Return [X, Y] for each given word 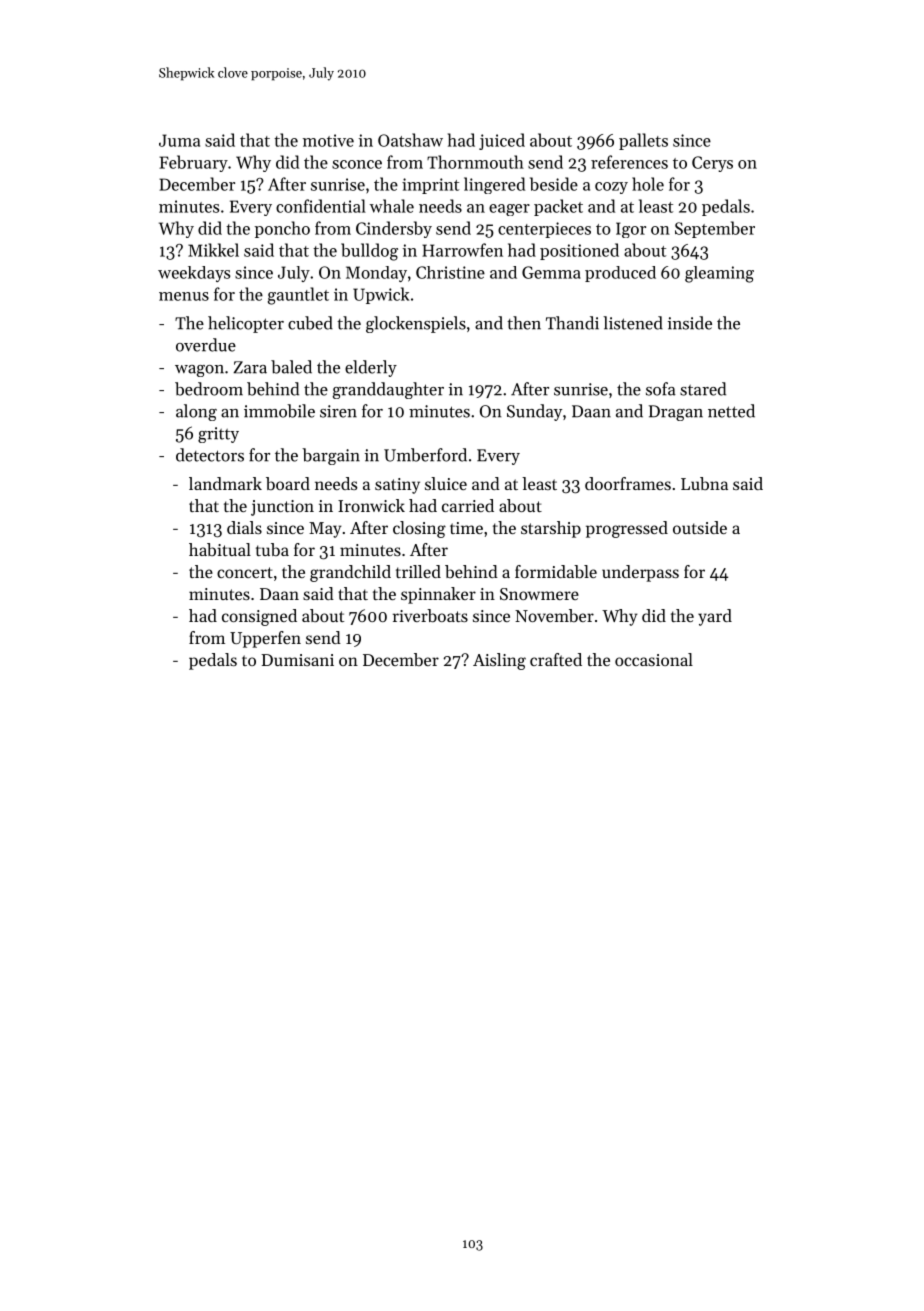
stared [703, 389]
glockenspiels [416, 324]
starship [551, 529]
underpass [640, 573]
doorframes [628, 483]
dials [244, 527]
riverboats [430, 615]
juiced [502, 141]
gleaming [719, 274]
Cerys [712, 164]
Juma [179, 140]
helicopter [246, 324]
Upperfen [265, 639]
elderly [371, 368]
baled [291, 367]
